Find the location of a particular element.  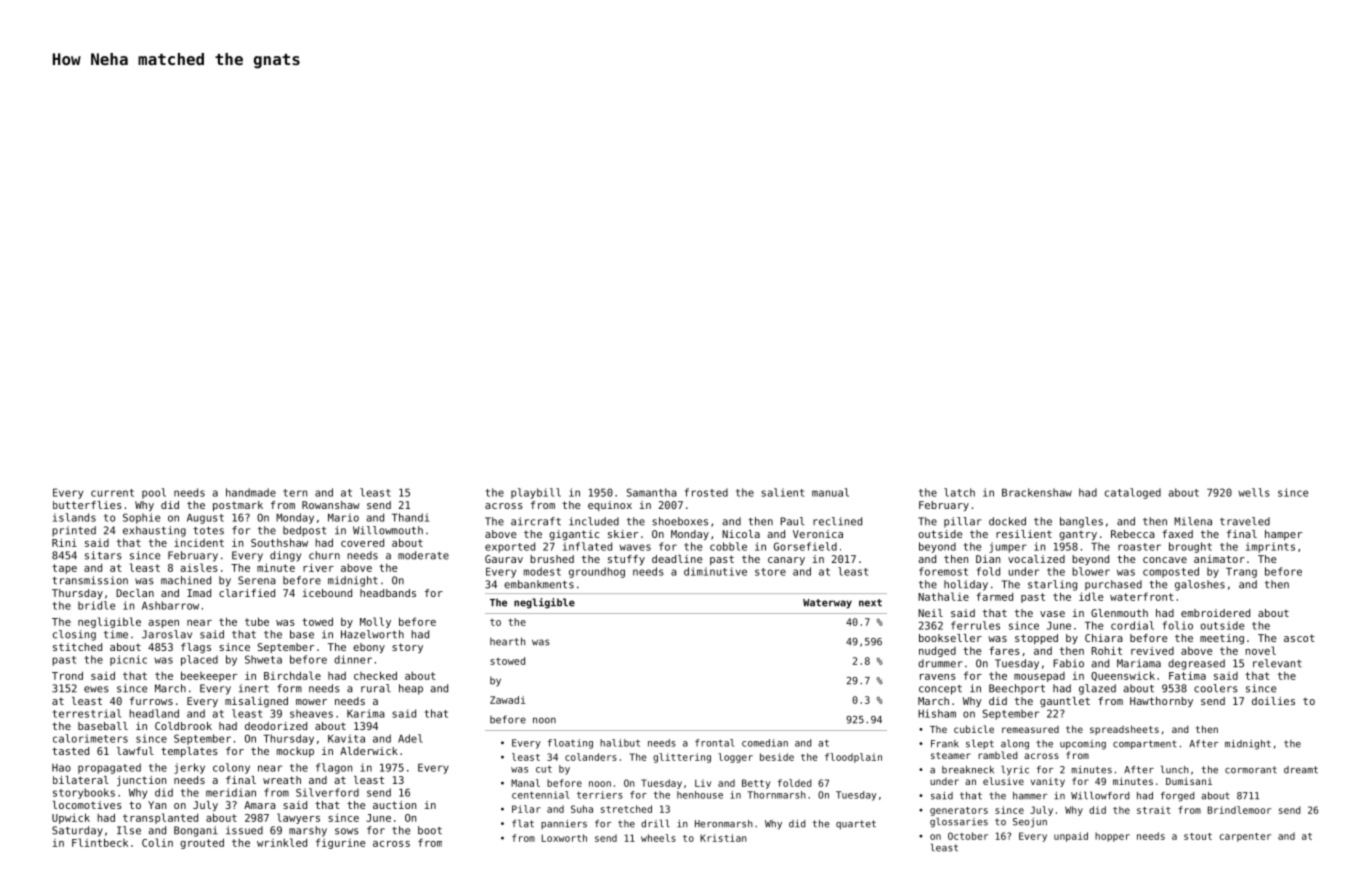

Hao is located at coordinates (61, 768).
